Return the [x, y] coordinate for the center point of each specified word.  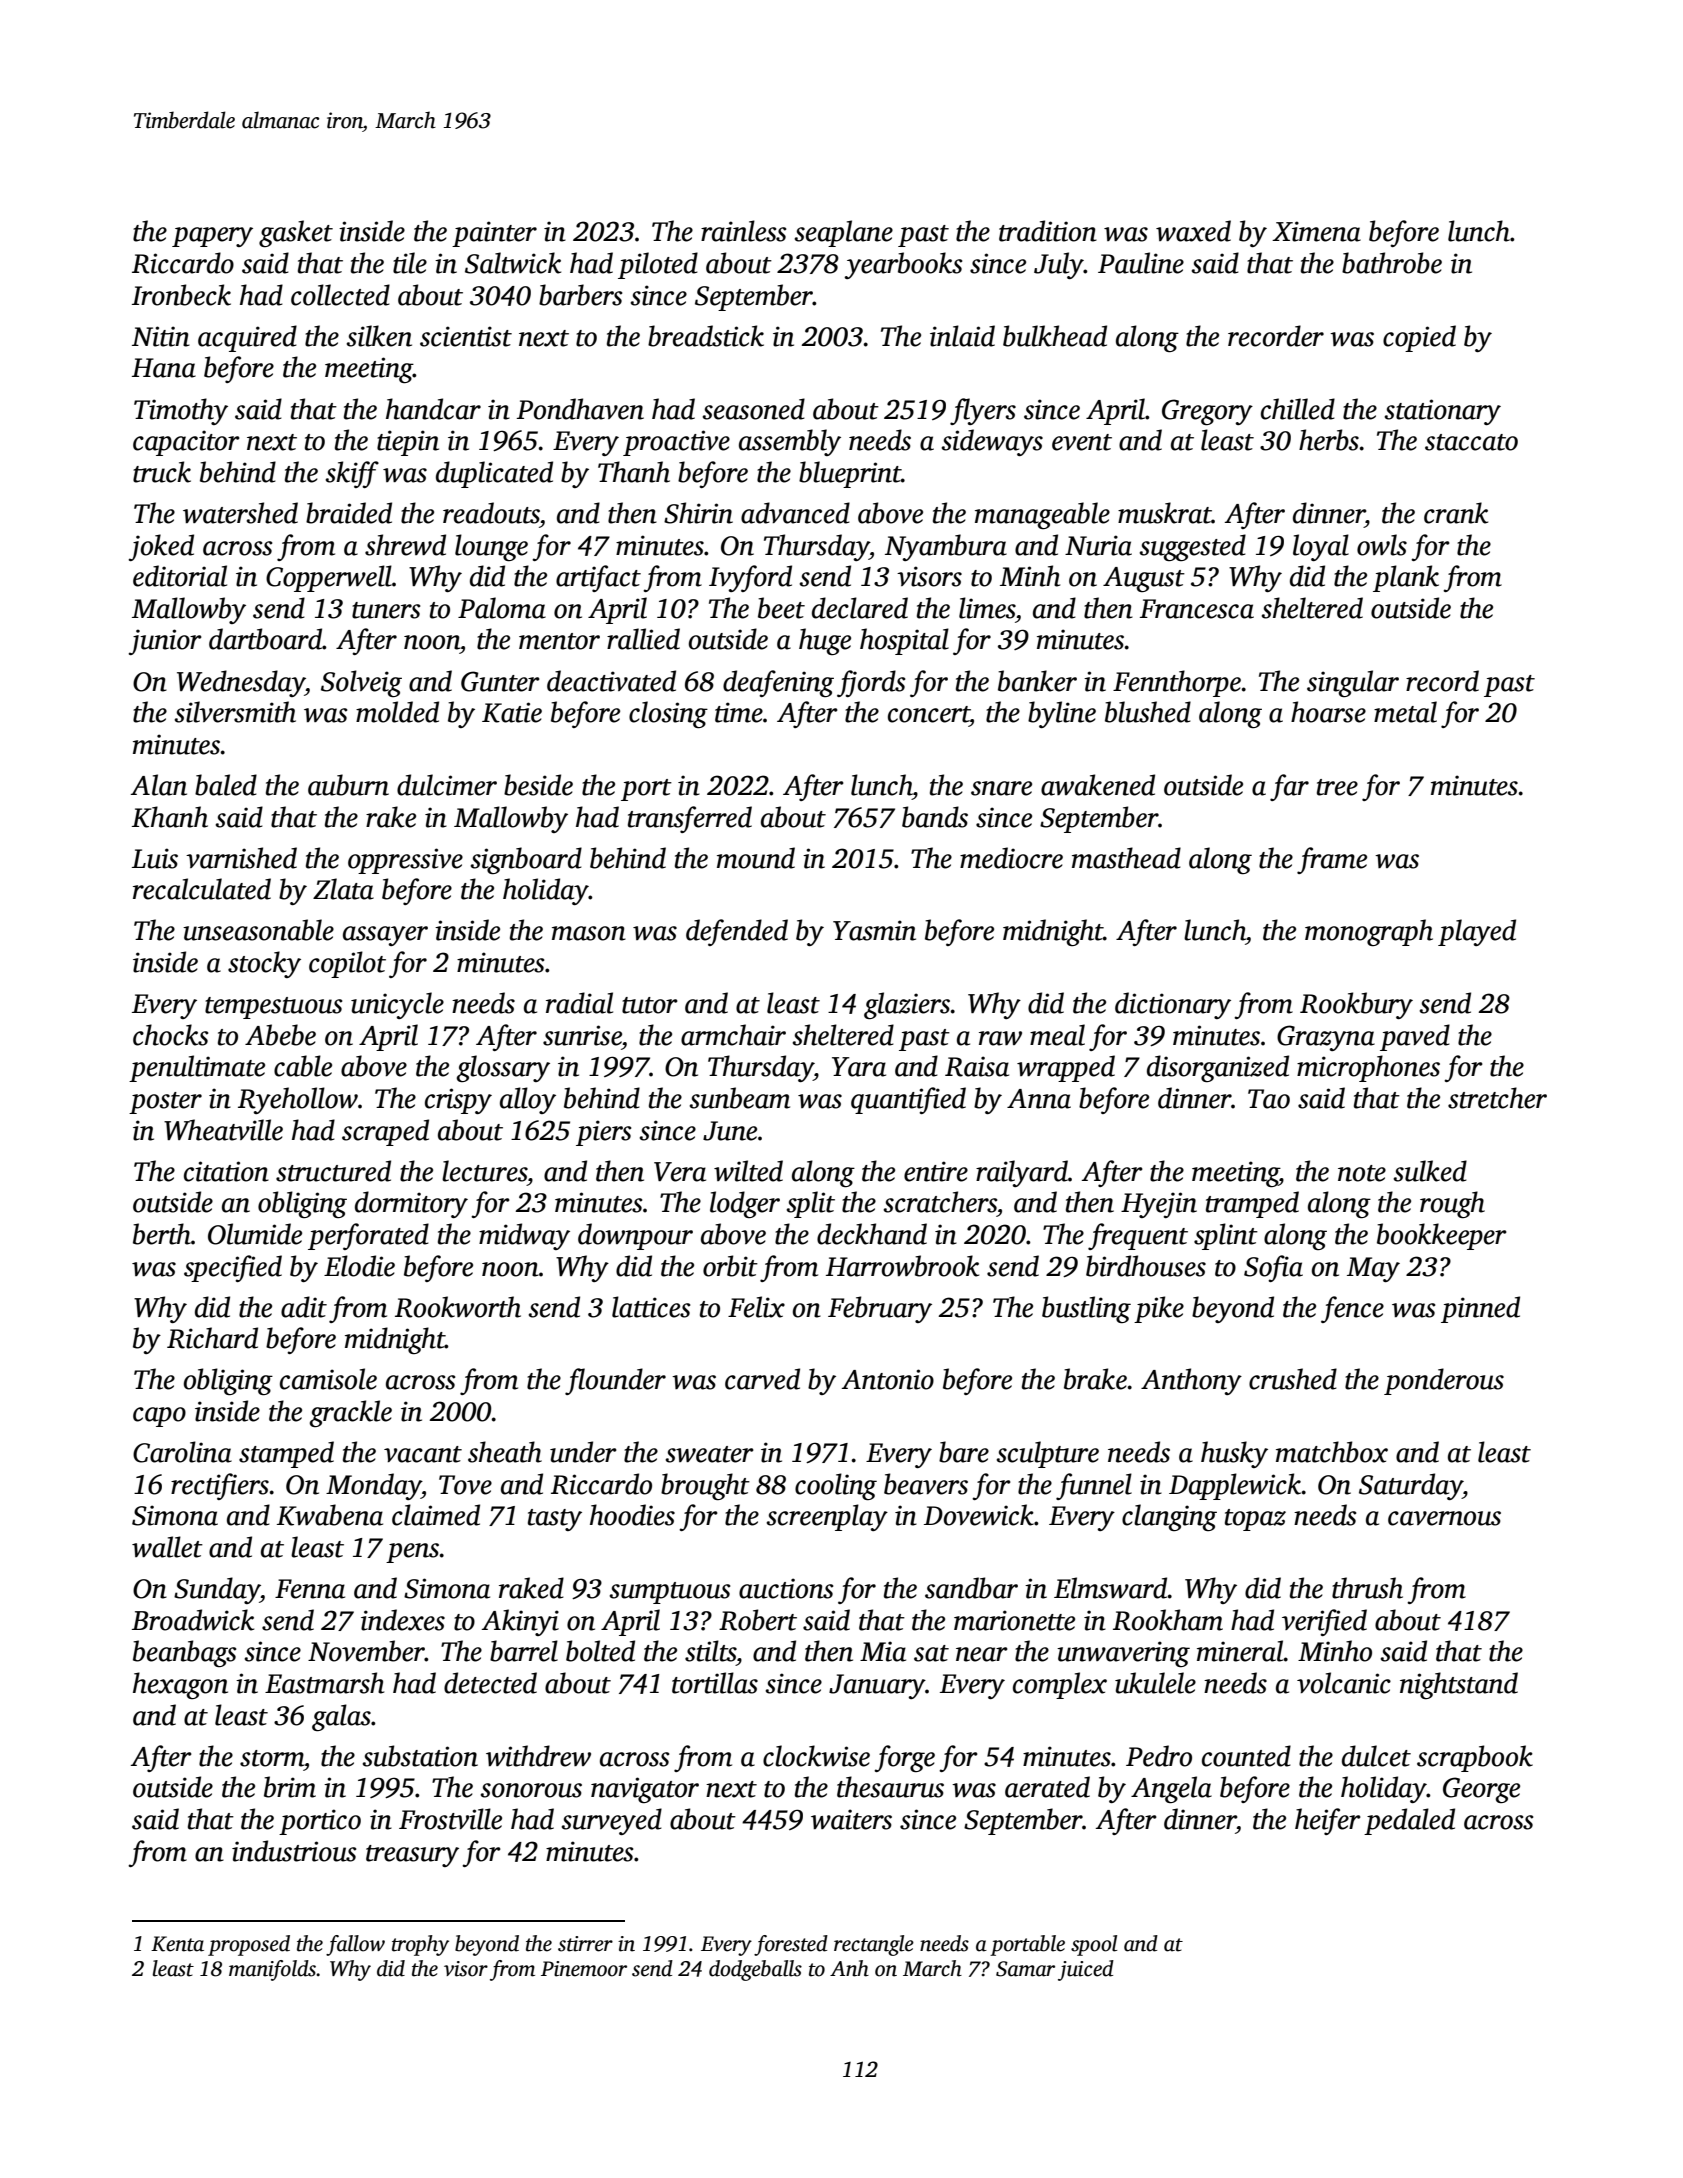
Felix [756, 1307]
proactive [676, 443]
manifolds [272, 1970]
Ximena [1316, 231]
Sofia [1273, 1268]
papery [212, 237]
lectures [484, 1171]
